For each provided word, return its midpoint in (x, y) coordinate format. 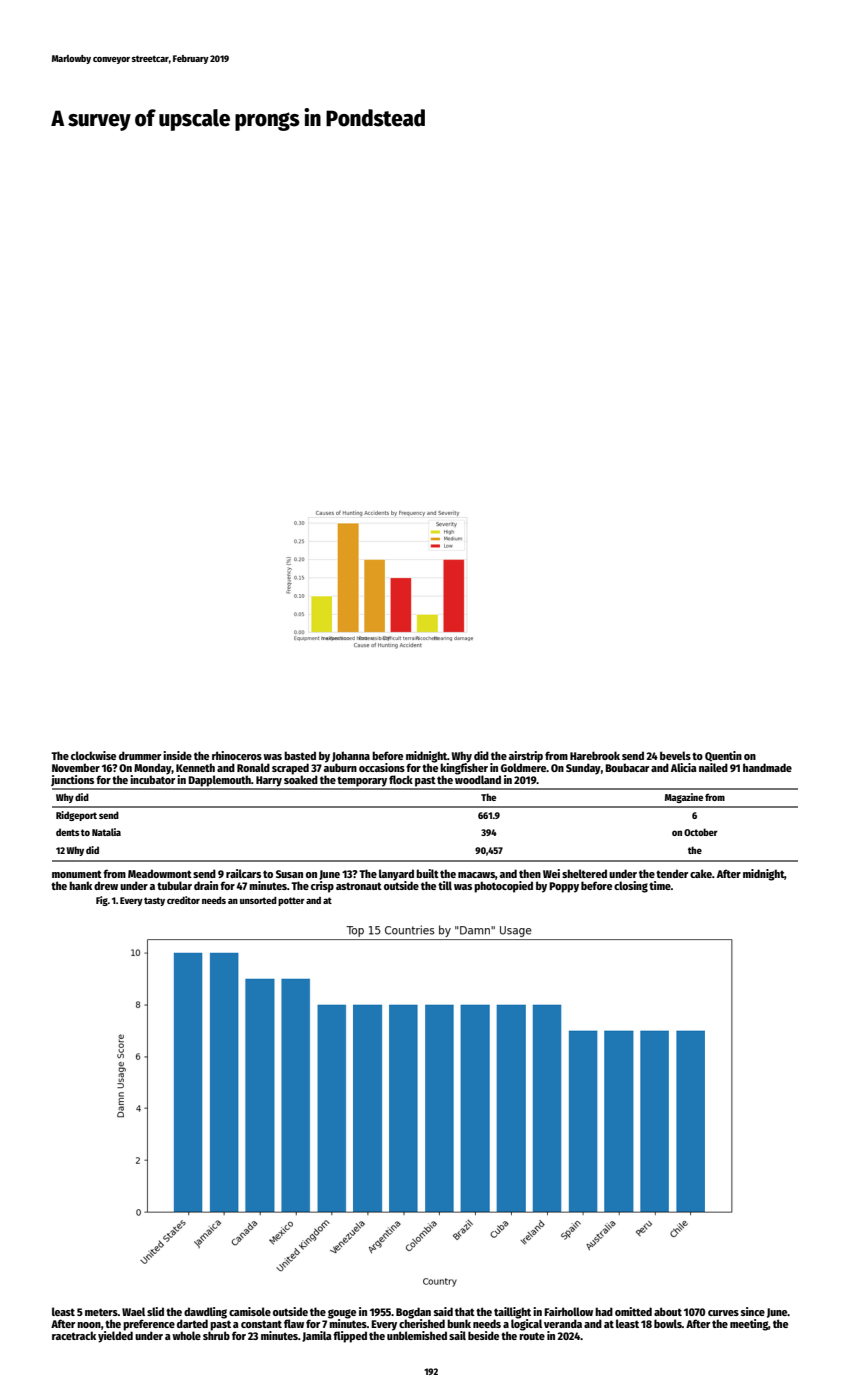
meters (101, 1312)
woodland (478, 779)
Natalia (106, 832)
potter (291, 901)
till (445, 885)
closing (631, 887)
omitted (633, 1311)
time (660, 885)
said (443, 1311)
